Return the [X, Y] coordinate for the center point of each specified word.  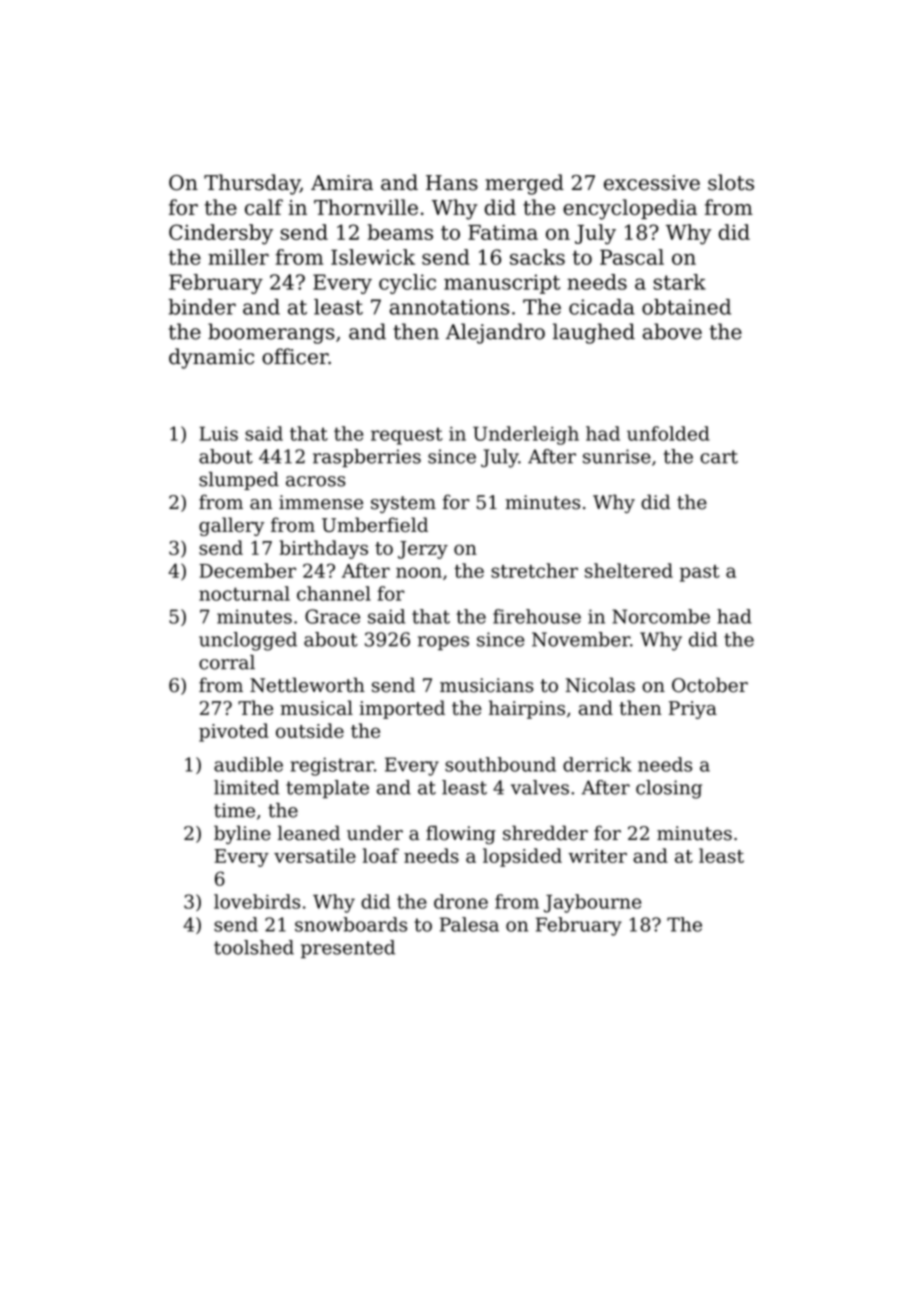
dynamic [211, 358]
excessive [652, 183]
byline [242, 834]
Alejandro [495, 333]
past [700, 573]
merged [524, 184]
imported [402, 709]
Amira [342, 183]
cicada [602, 307]
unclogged [248, 641]
